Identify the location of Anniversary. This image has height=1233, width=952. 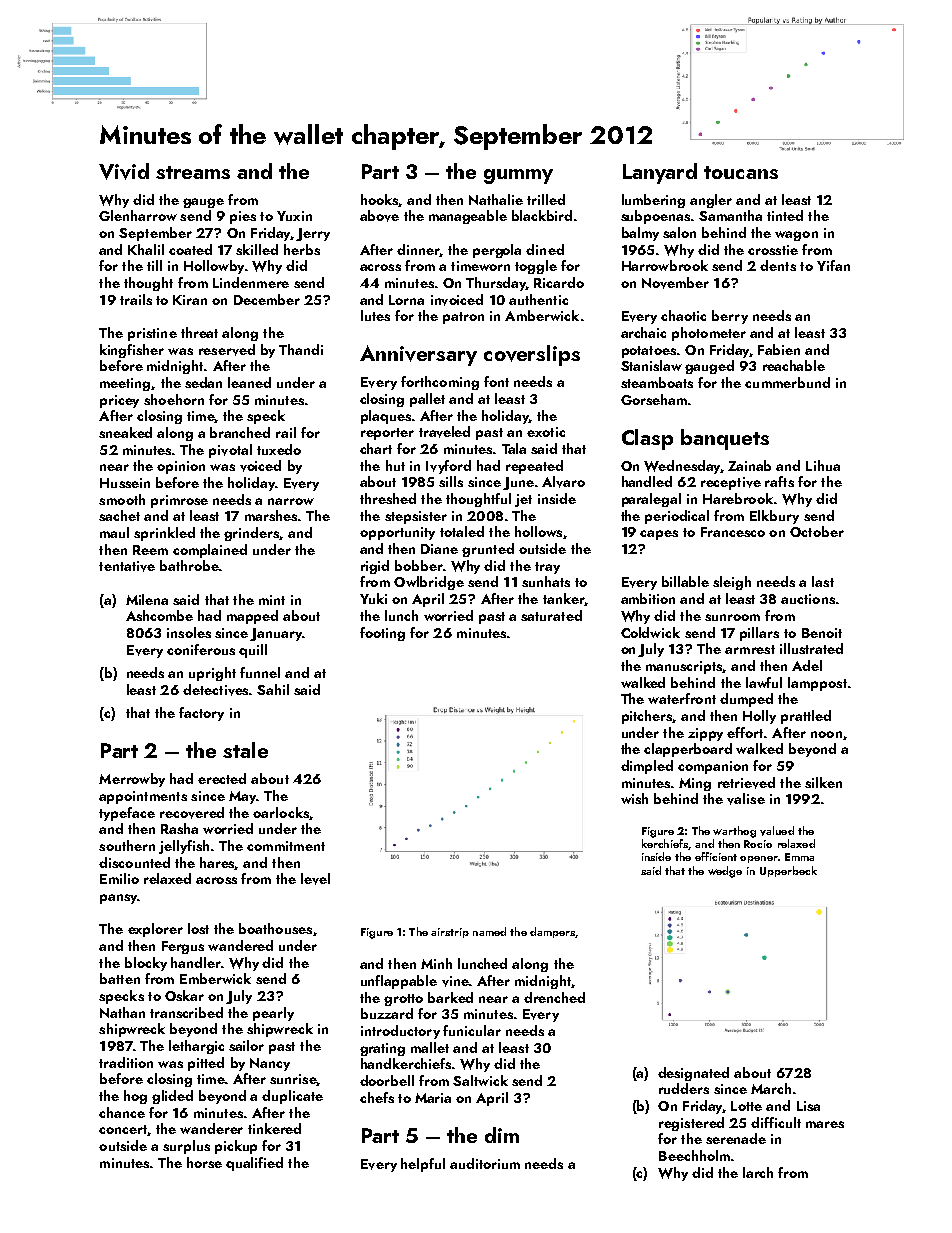
(418, 355).
